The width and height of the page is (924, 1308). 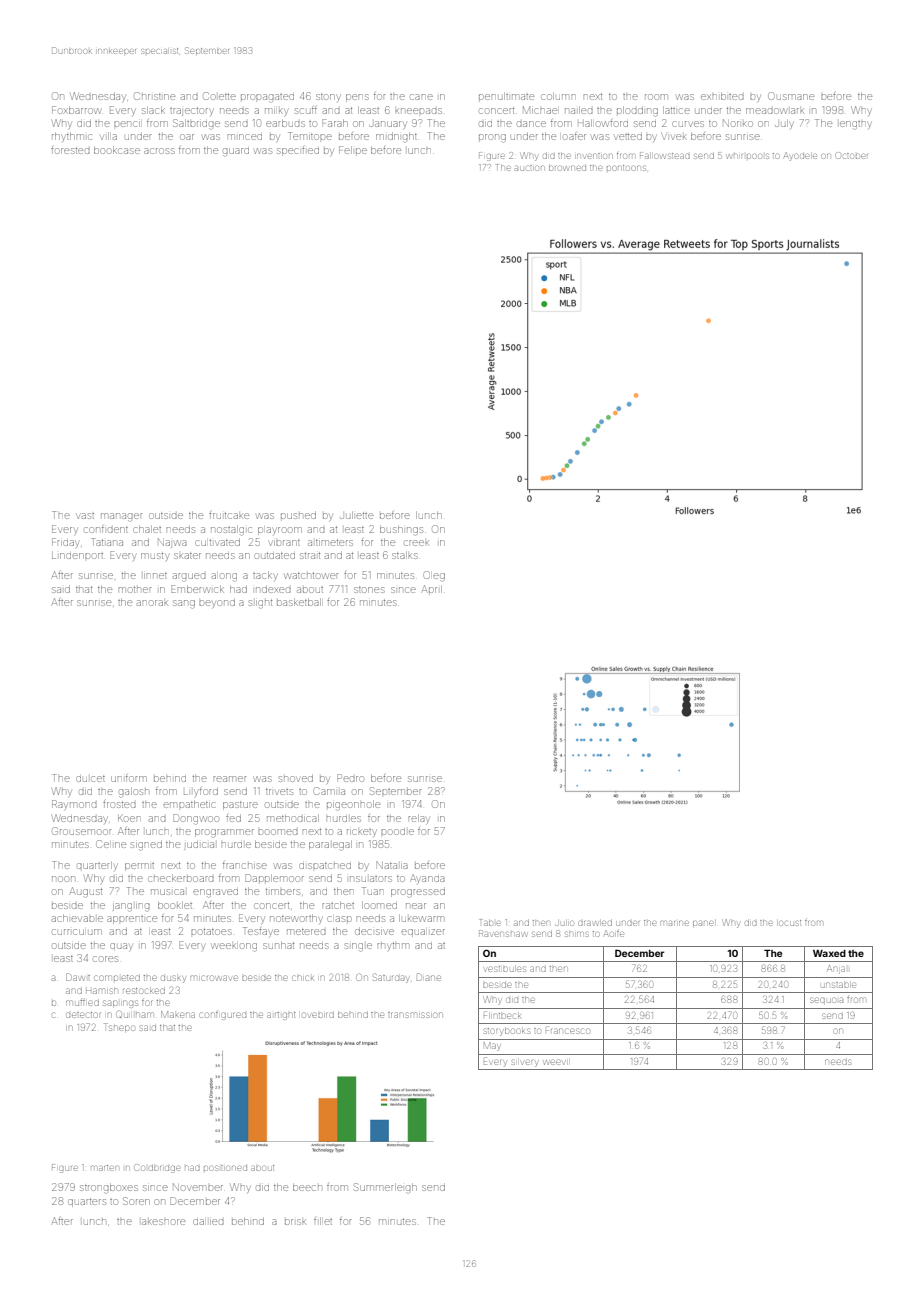 I want to click on Felipe, so click(x=353, y=150).
